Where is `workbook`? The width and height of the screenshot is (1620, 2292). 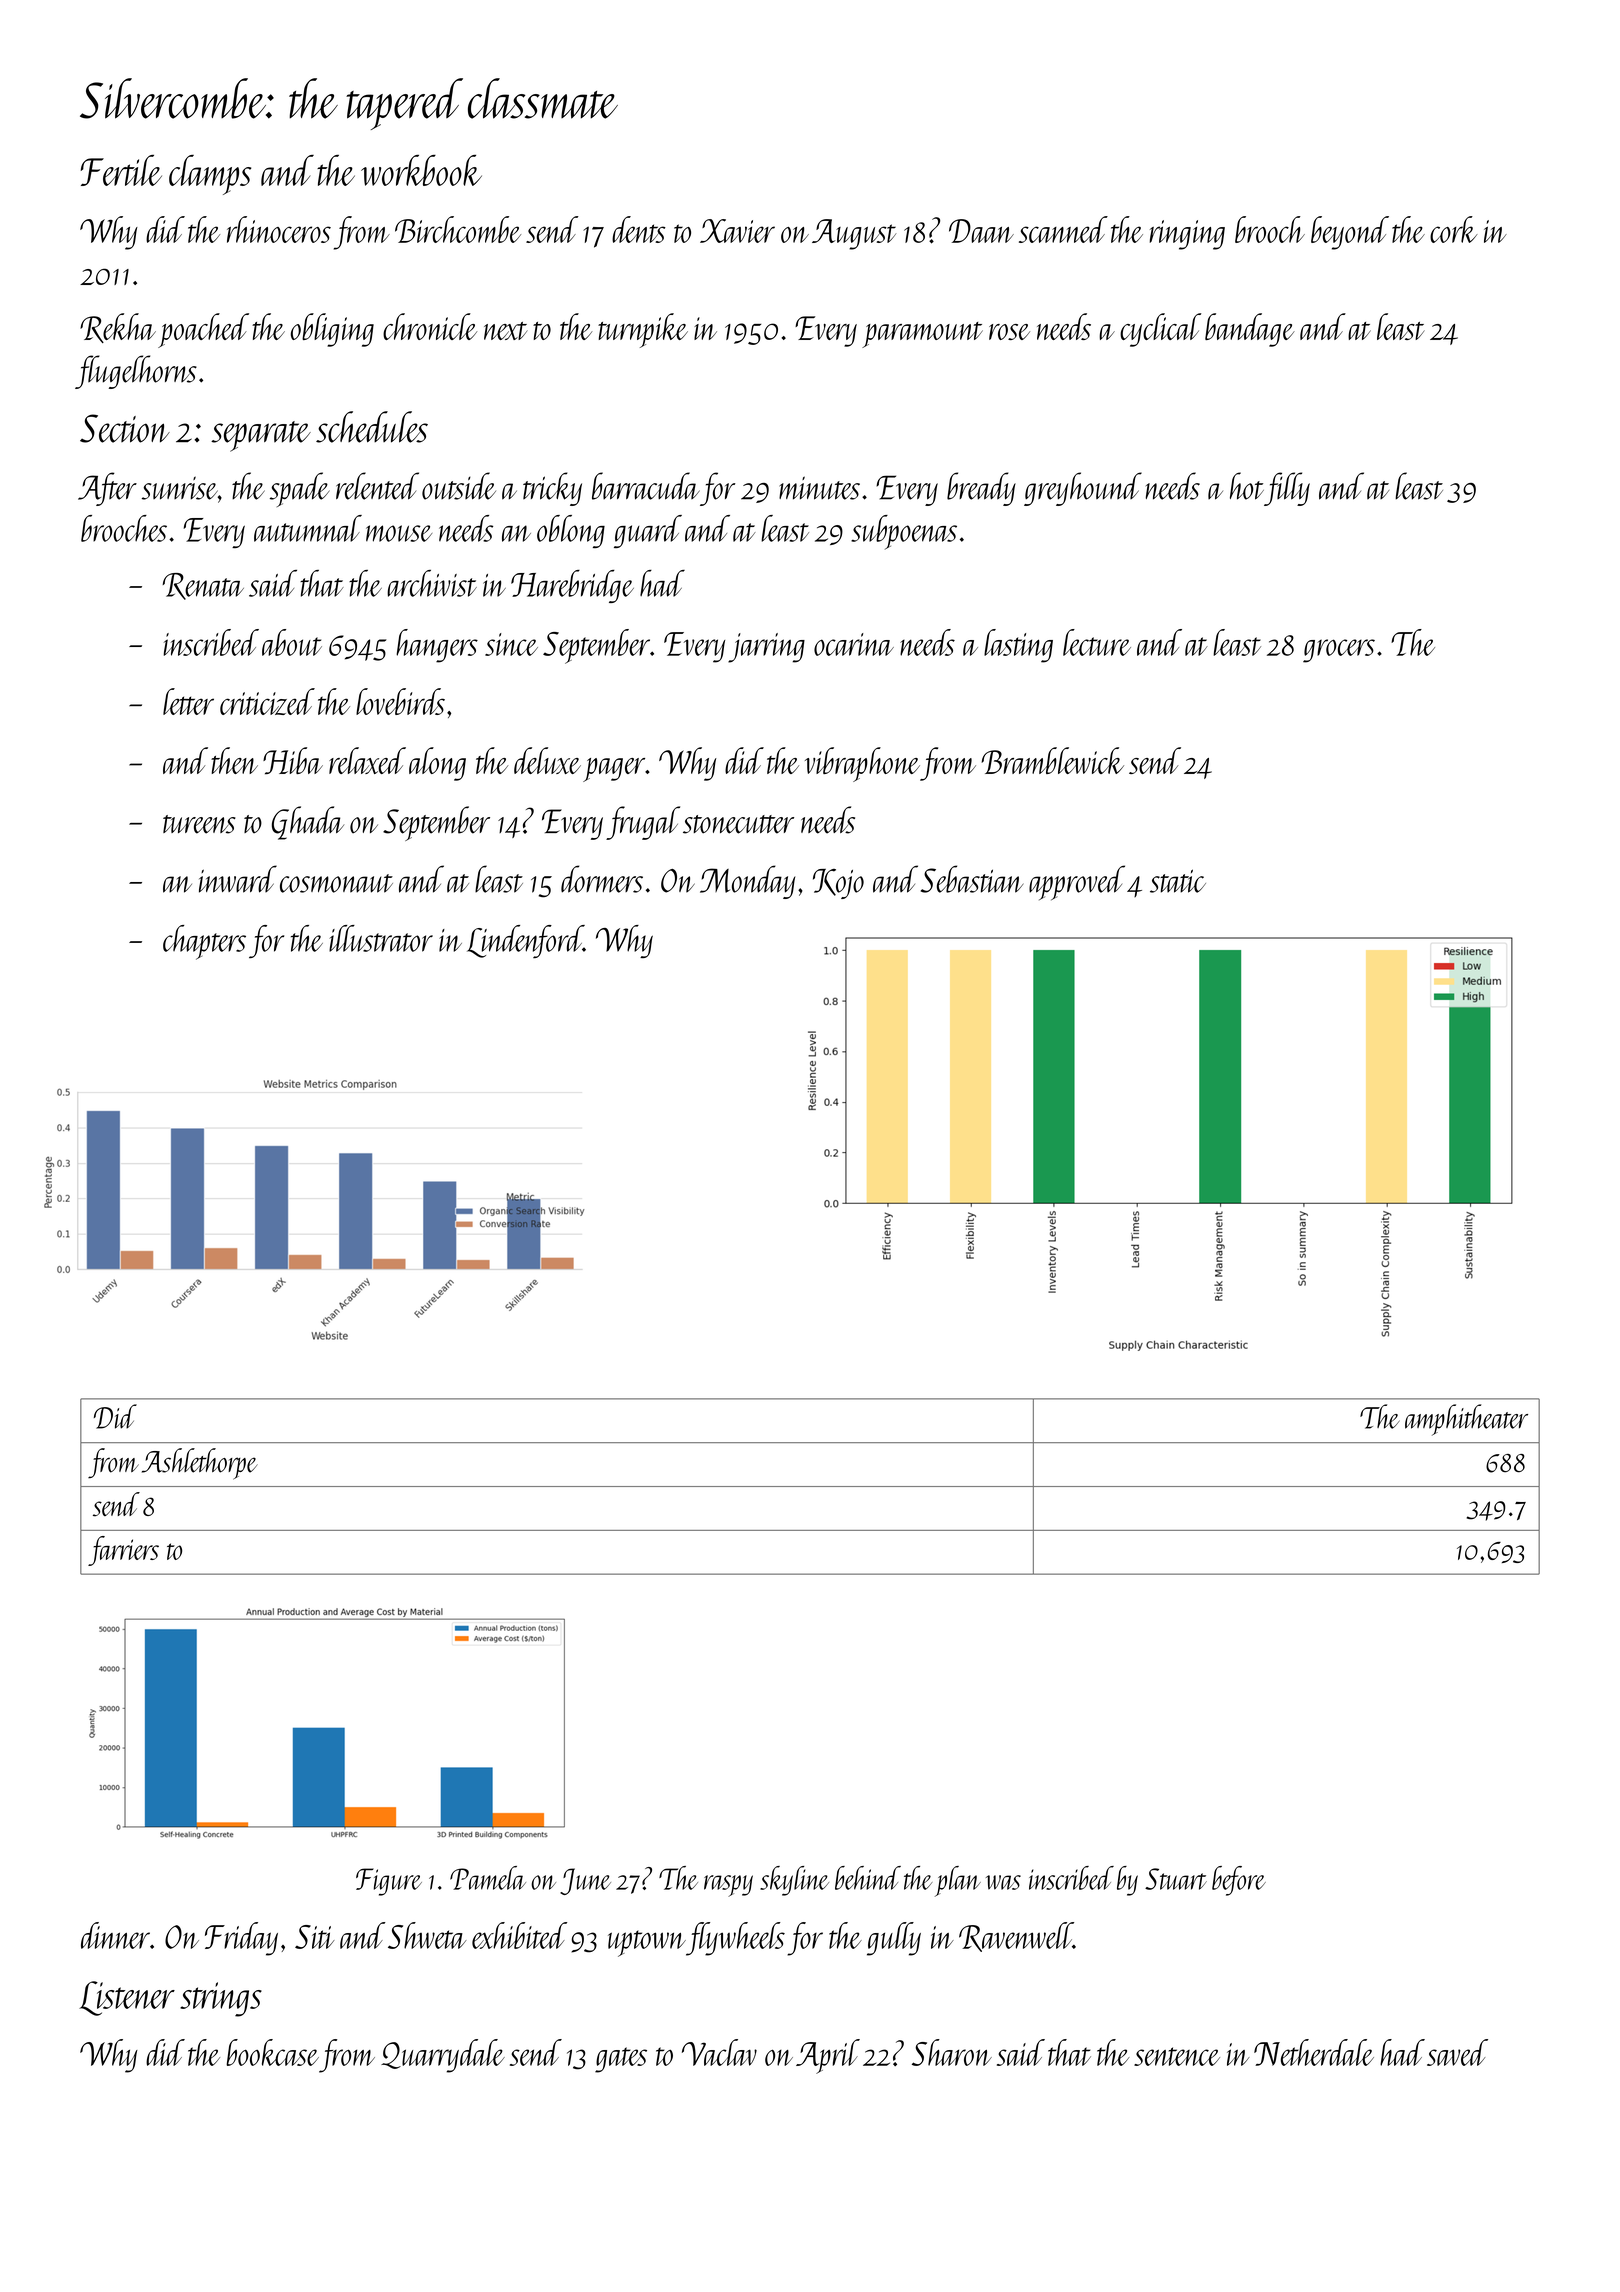 workbook is located at coordinates (421, 170).
